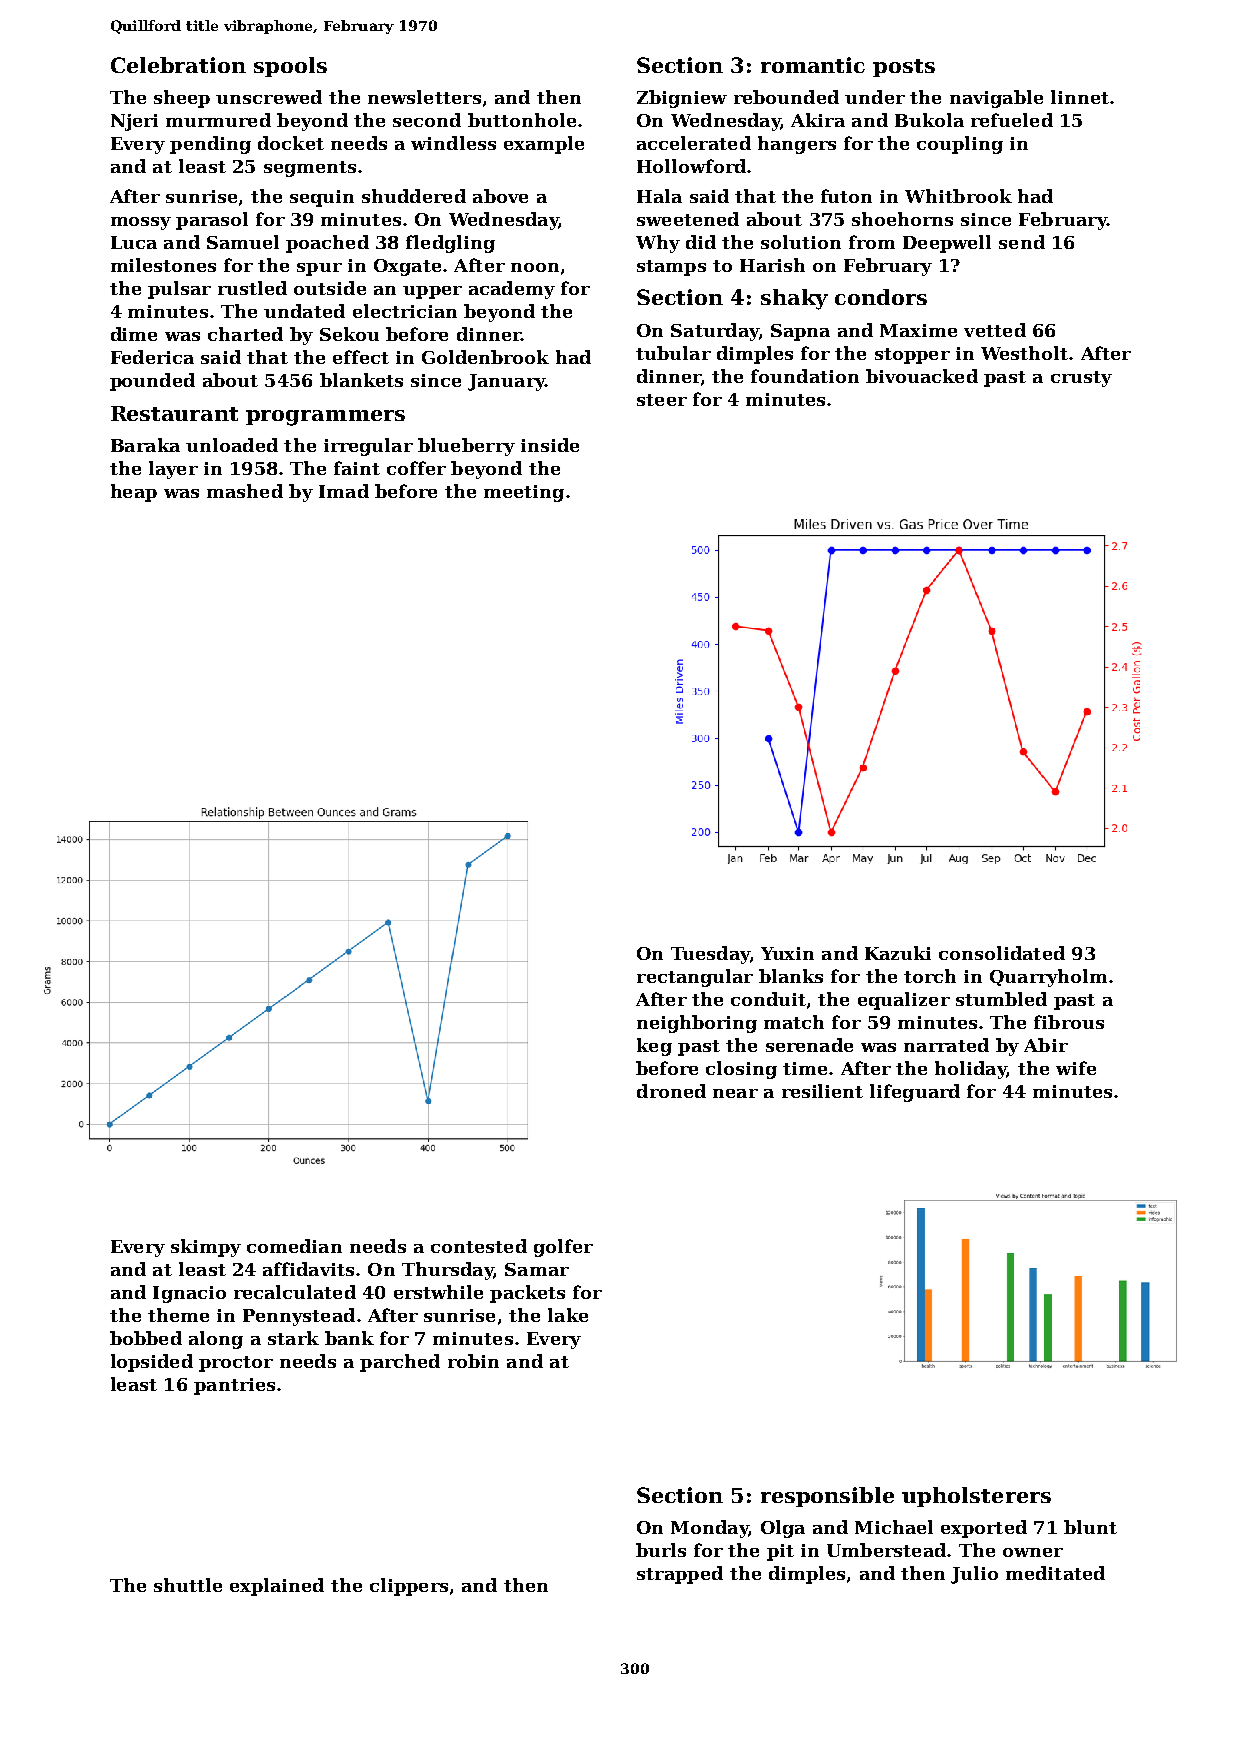 This screenshot has height=1754, width=1240. What do you see at coordinates (344, 491) in the screenshot?
I see `Imad` at bounding box center [344, 491].
